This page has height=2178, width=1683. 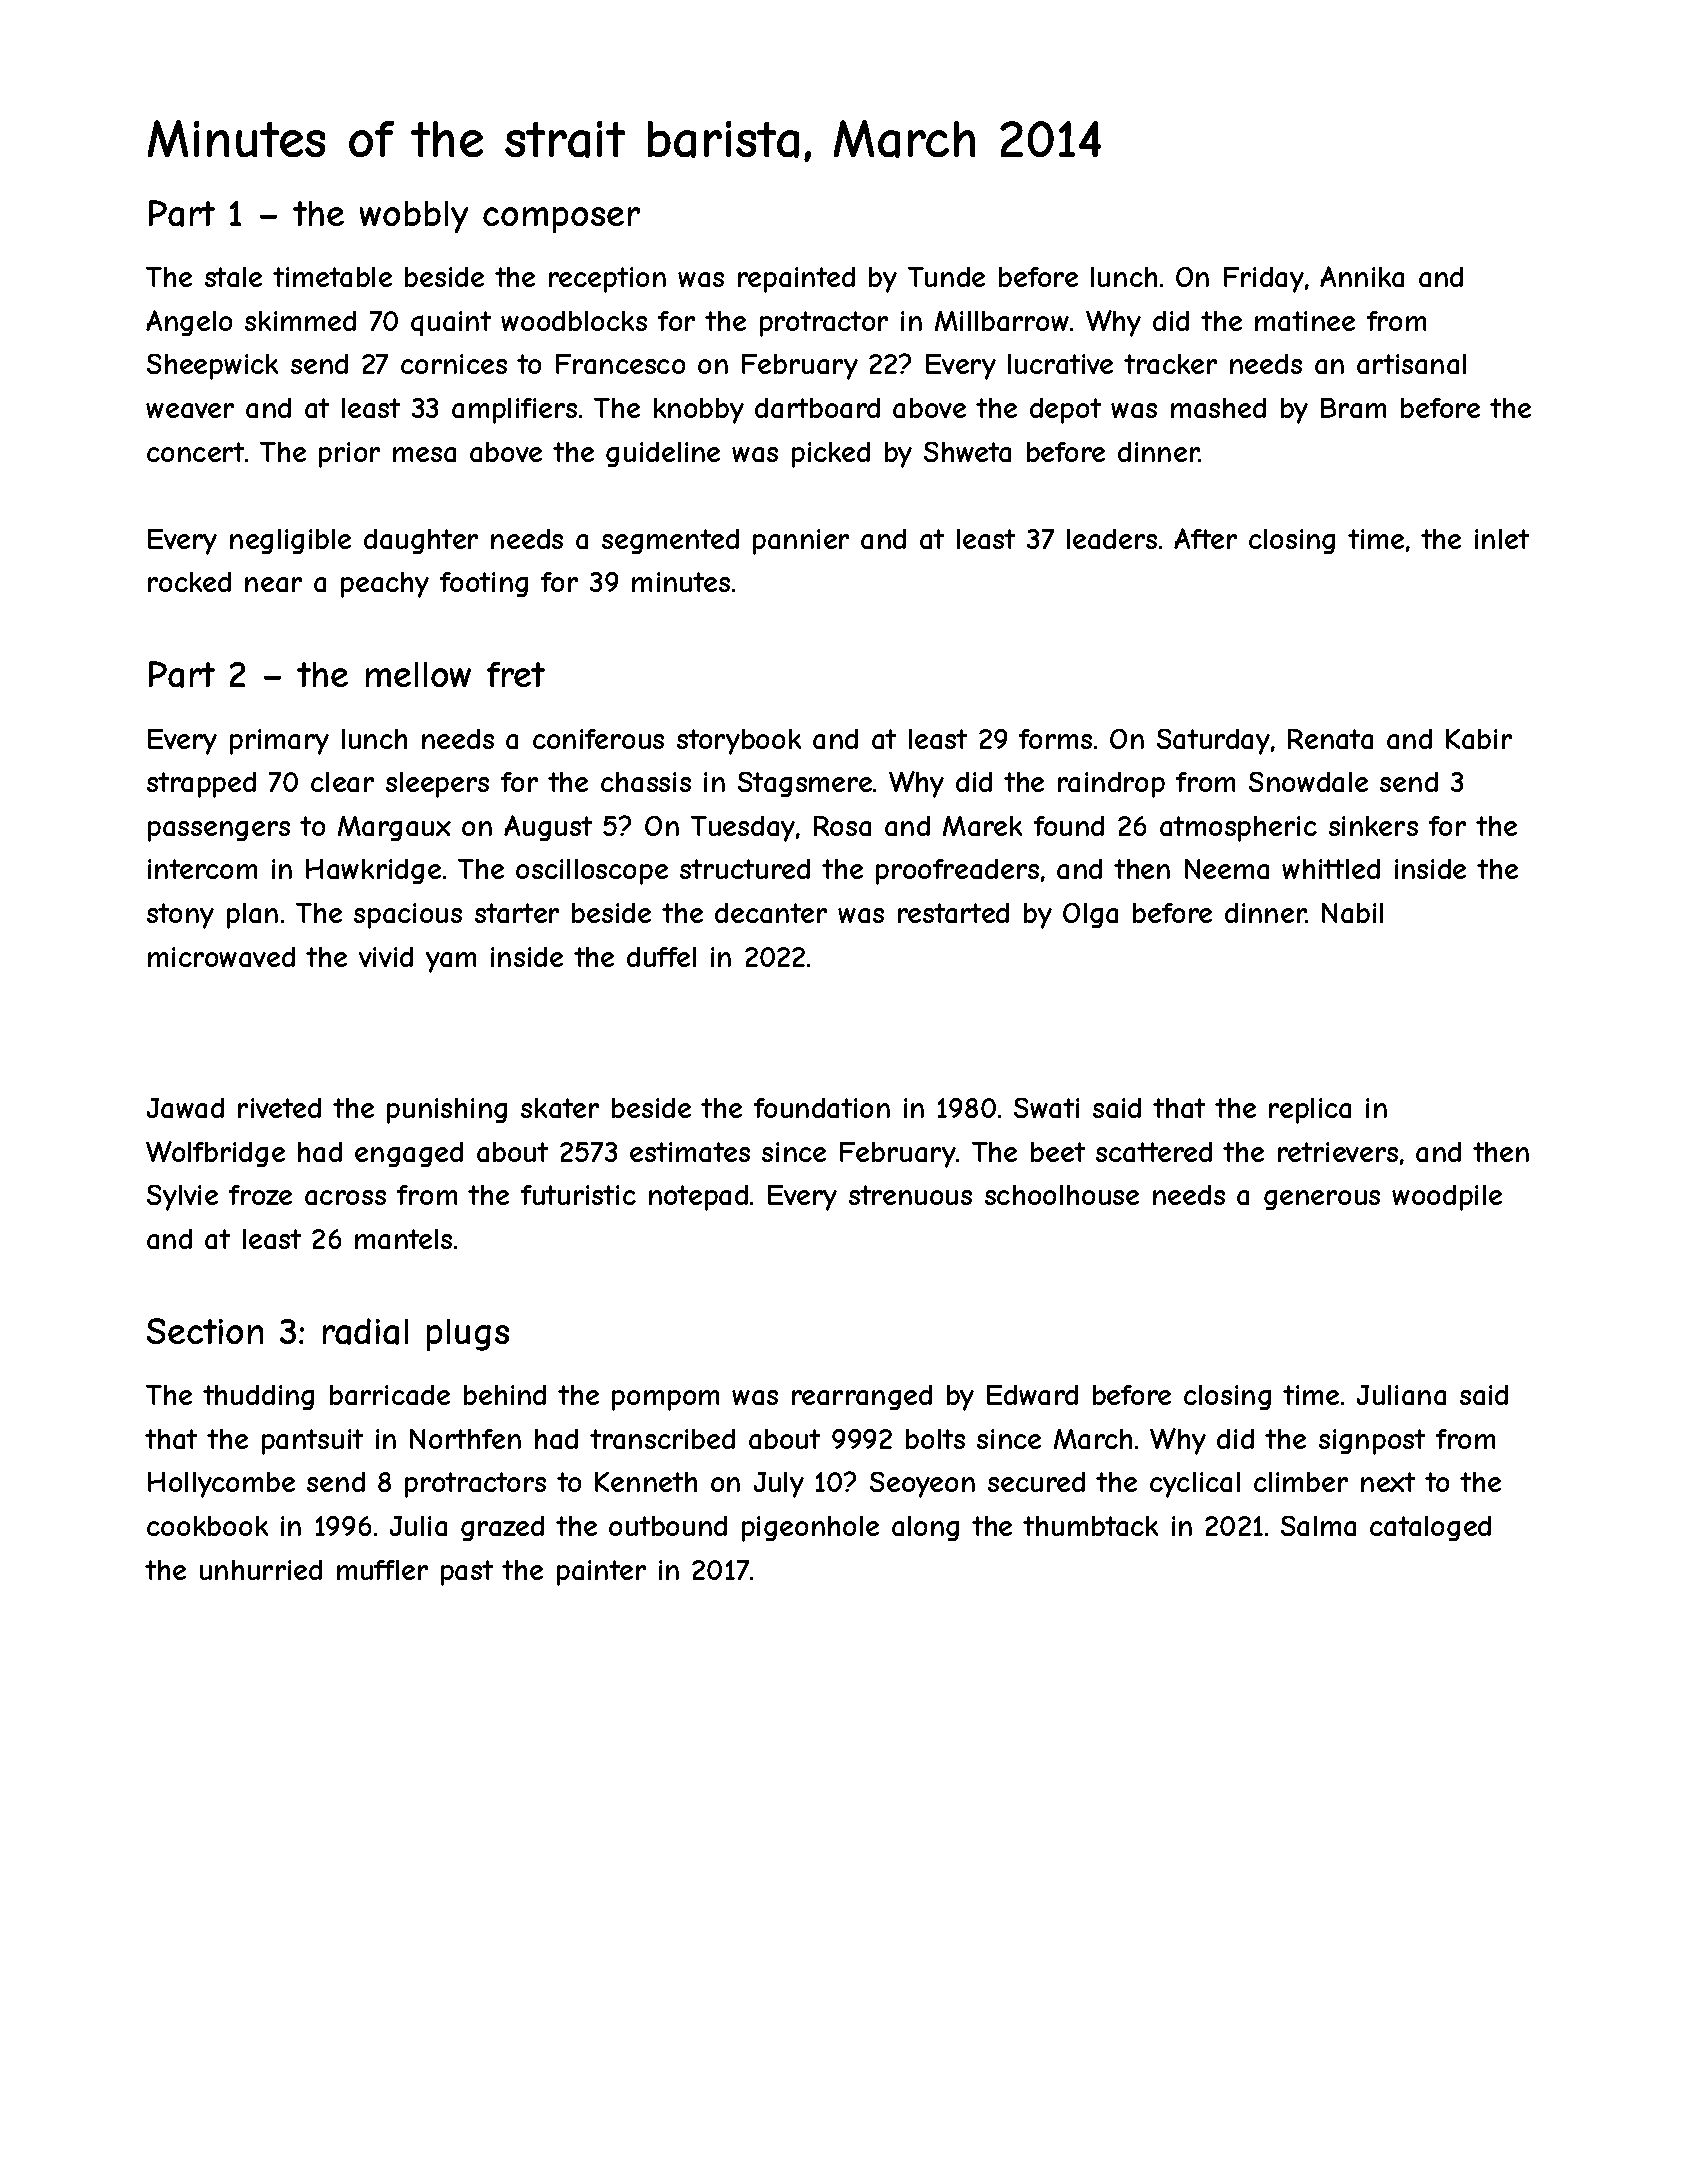 What do you see at coordinates (1002, 321) in the page?
I see `Millbarrow` at bounding box center [1002, 321].
